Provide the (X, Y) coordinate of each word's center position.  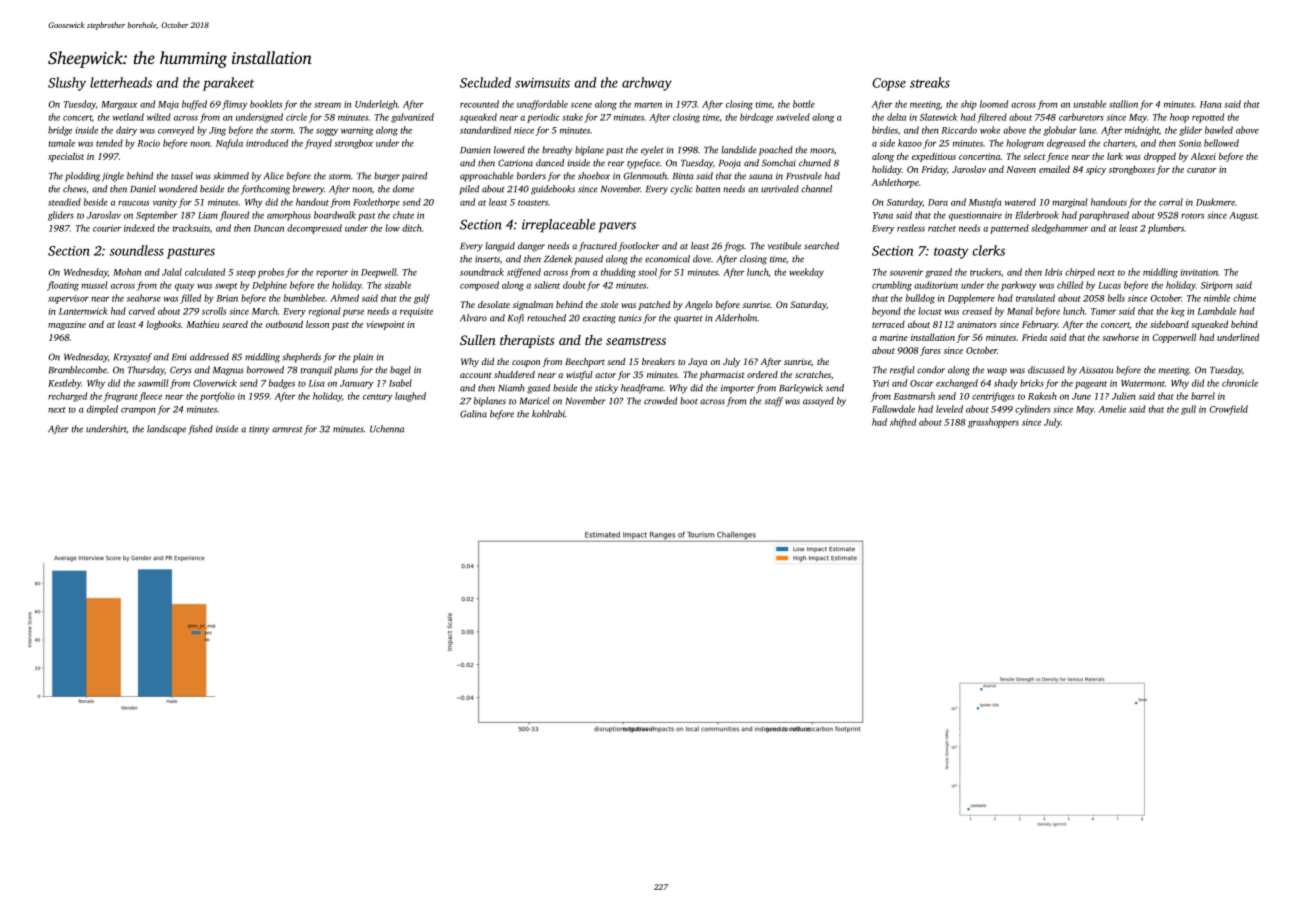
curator (1202, 170)
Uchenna (387, 429)
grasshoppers (993, 423)
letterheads (121, 82)
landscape (166, 430)
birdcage (756, 118)
